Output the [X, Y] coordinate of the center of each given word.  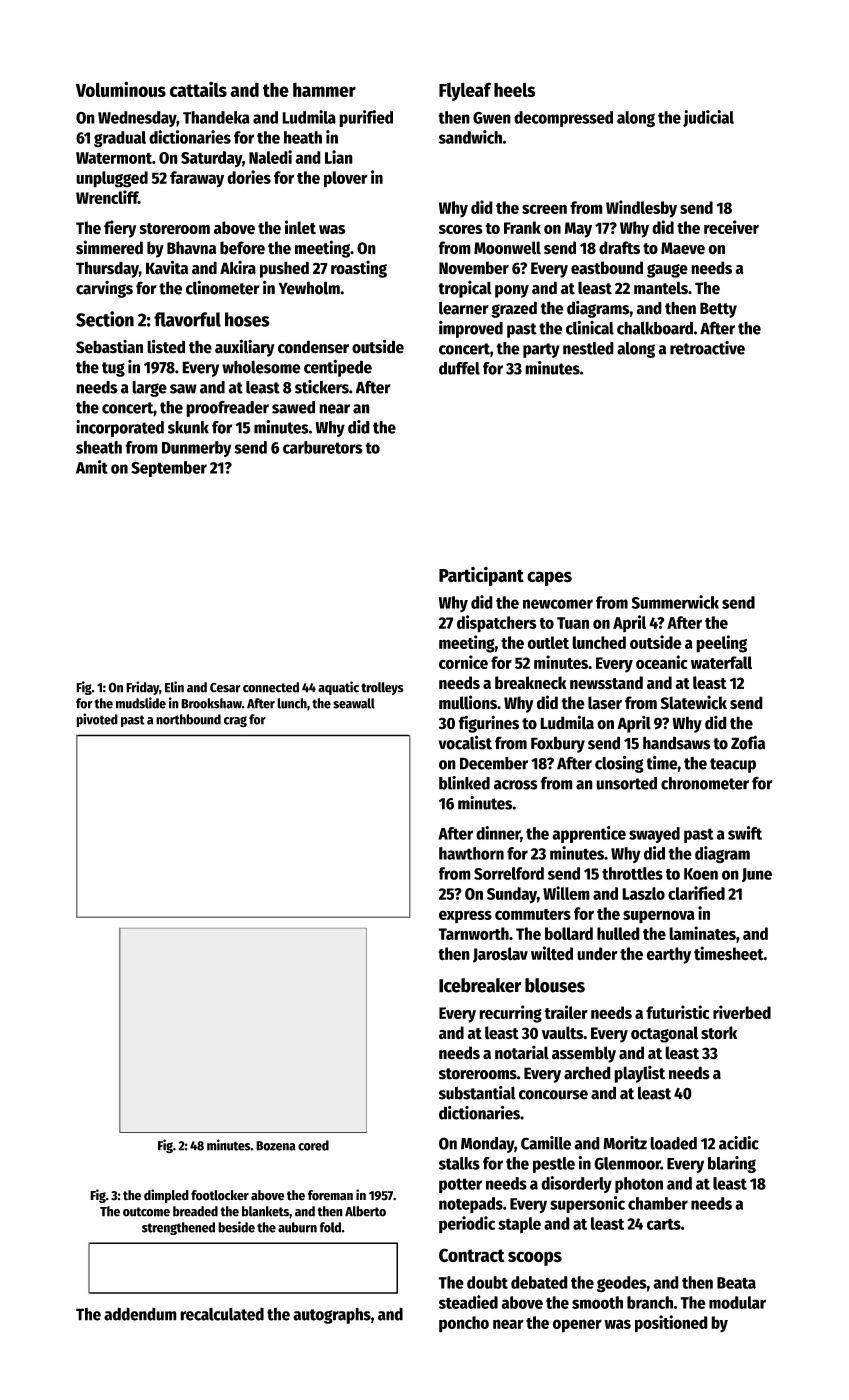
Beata [736, 1283]
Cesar [225, 688]
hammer [324, 89]
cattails [198, 89]
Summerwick [675, 602]
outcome [146, 1212]
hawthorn [471, 853]
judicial [708, 118]
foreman [330, 1195]
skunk [188, 427]
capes [549, 578]
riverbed [742, 1012]
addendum [140, 1314]
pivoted [97, 720]
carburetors [323, 447]
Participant [481, 576]
